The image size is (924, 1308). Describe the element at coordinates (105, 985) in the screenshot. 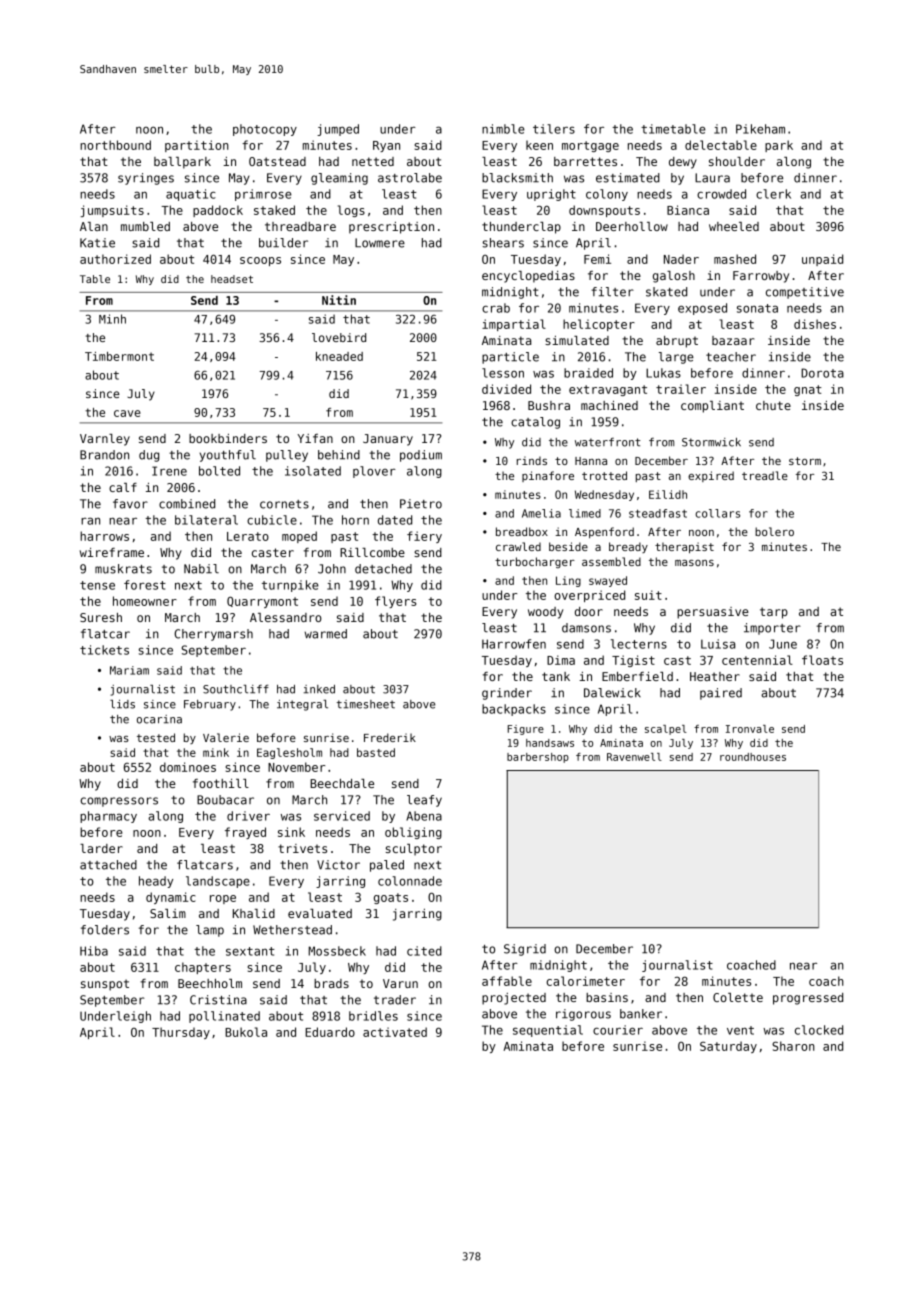

I see `sunspot` at that location.
